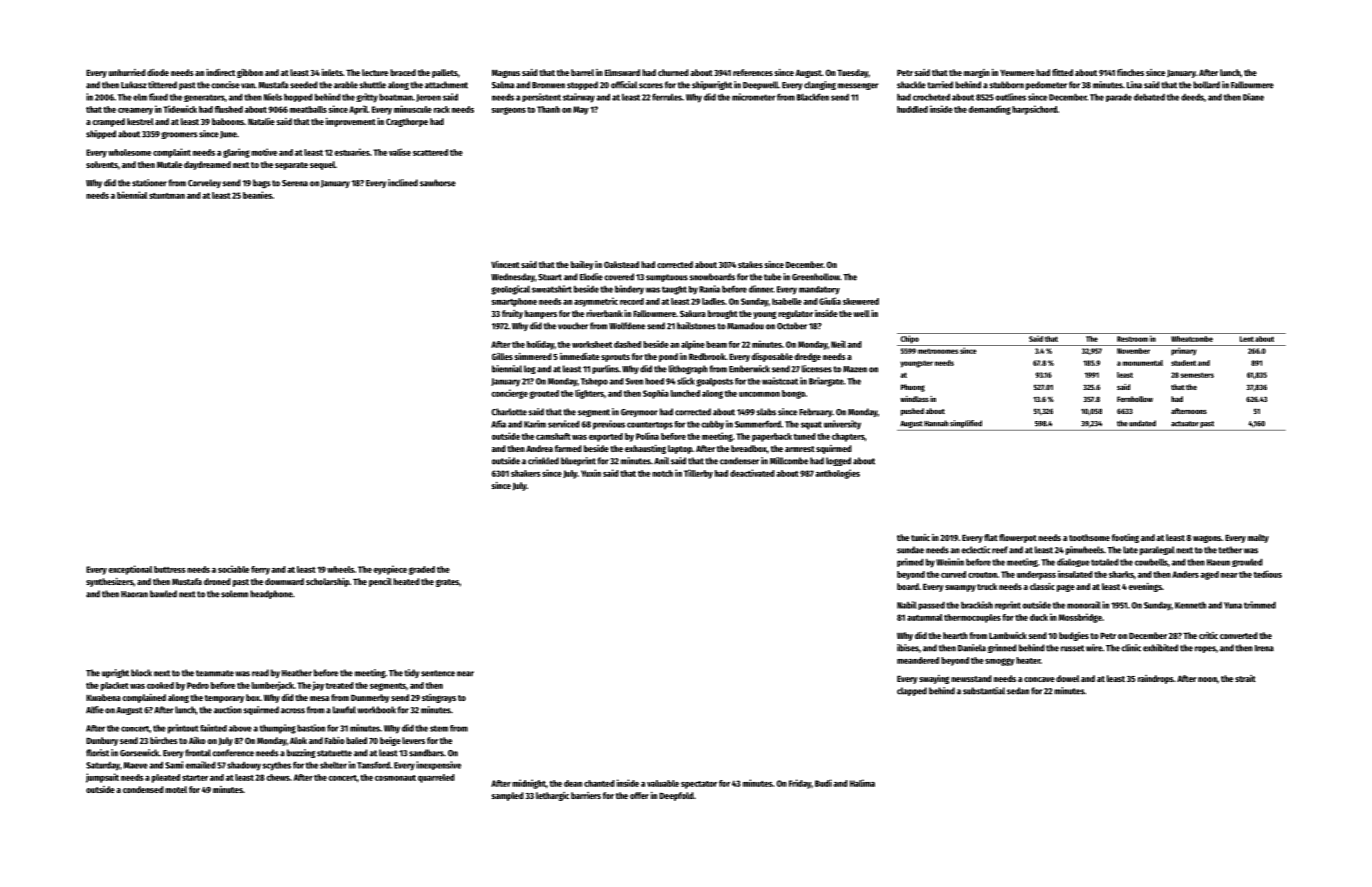 This screenshot has width=1372, height=887. Describe the element at coordinates (639, 795) in the screenshot. I see `offer` at that location.
